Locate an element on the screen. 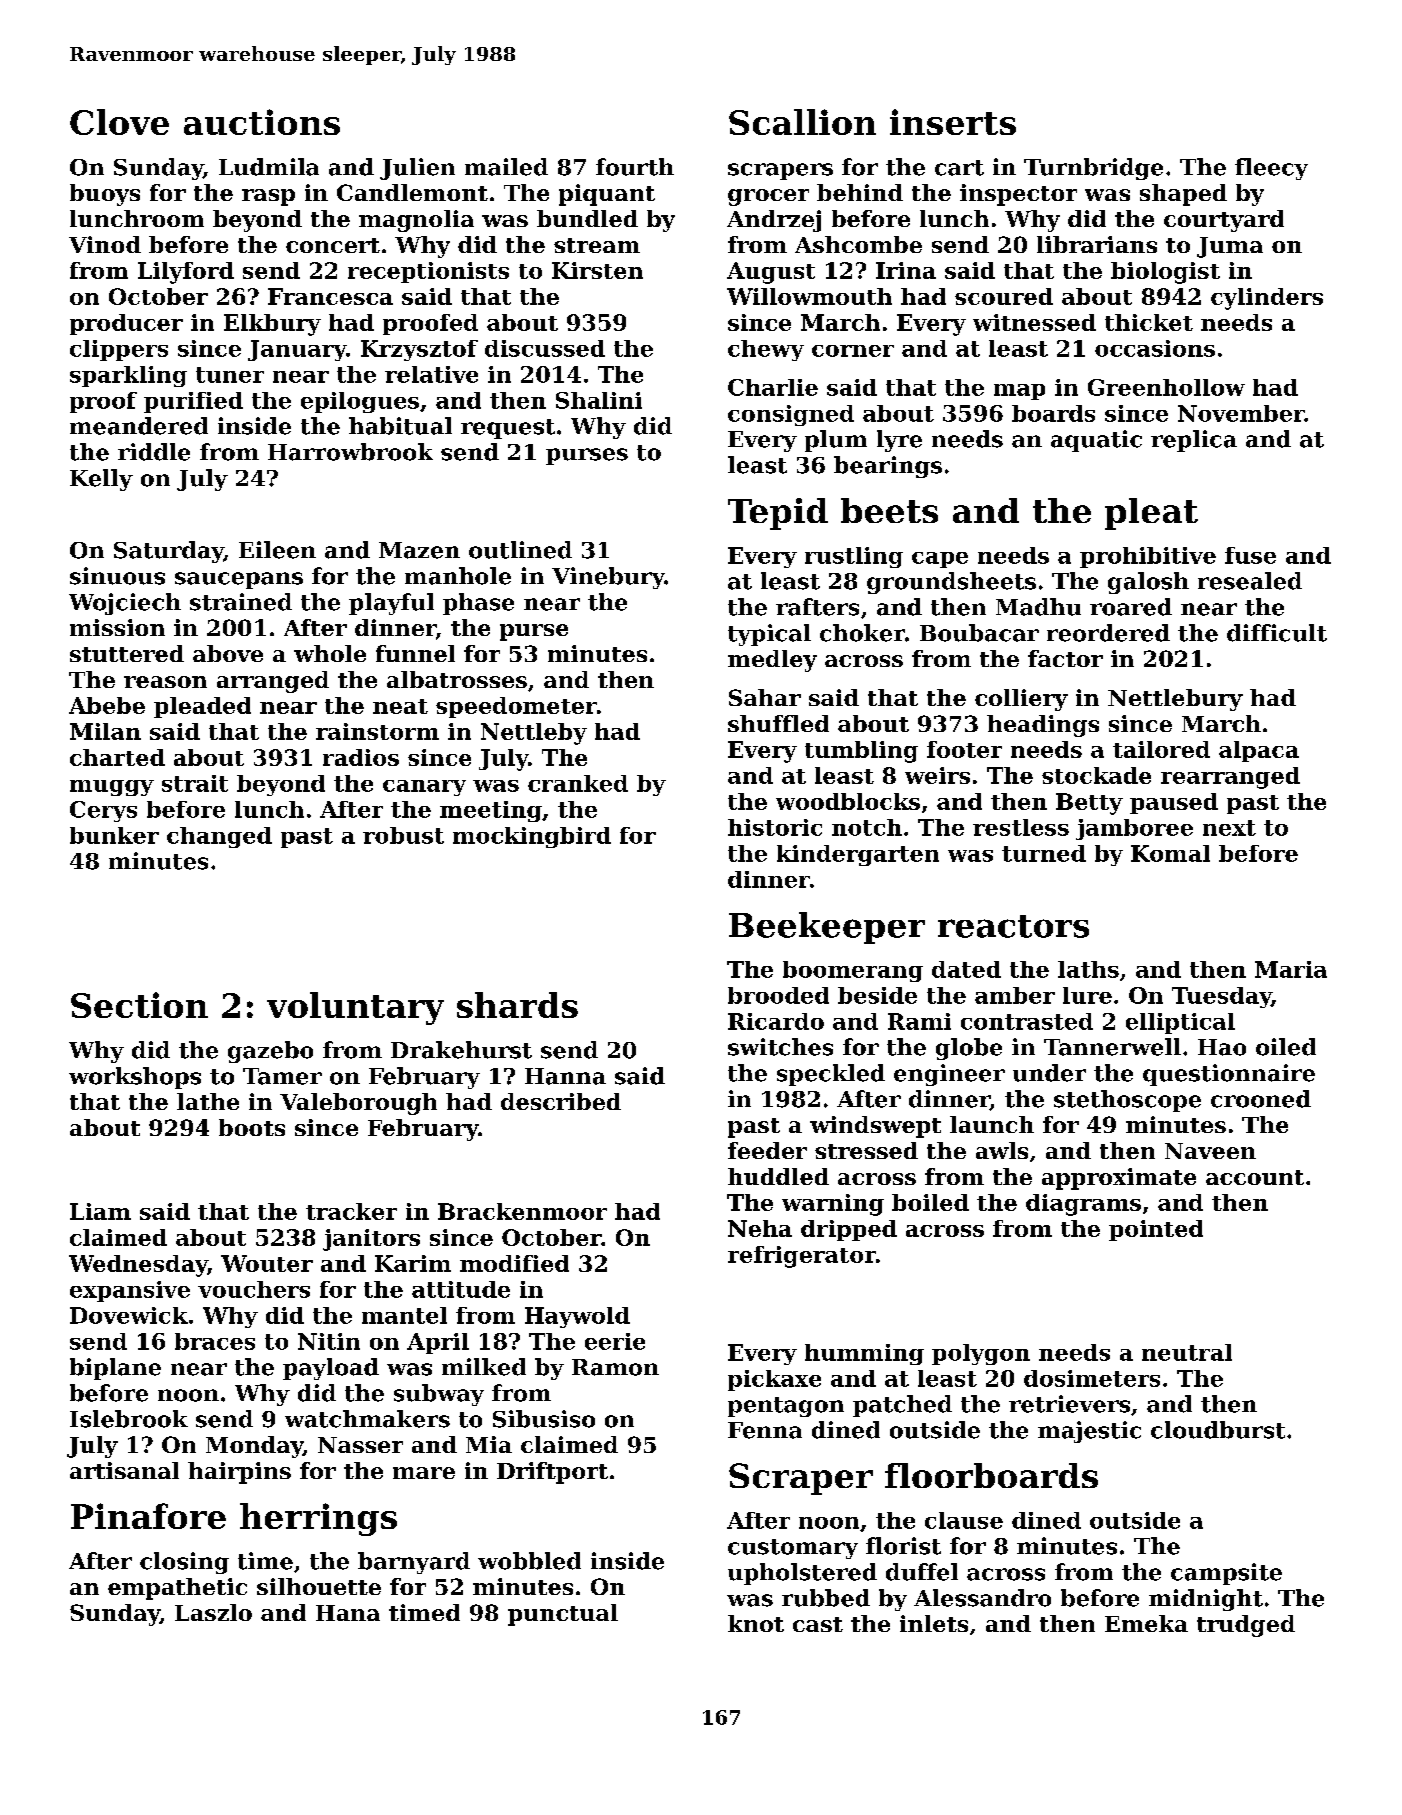 The image size is (1402, 1815). feeder is located at coordinates (767, 1150).
